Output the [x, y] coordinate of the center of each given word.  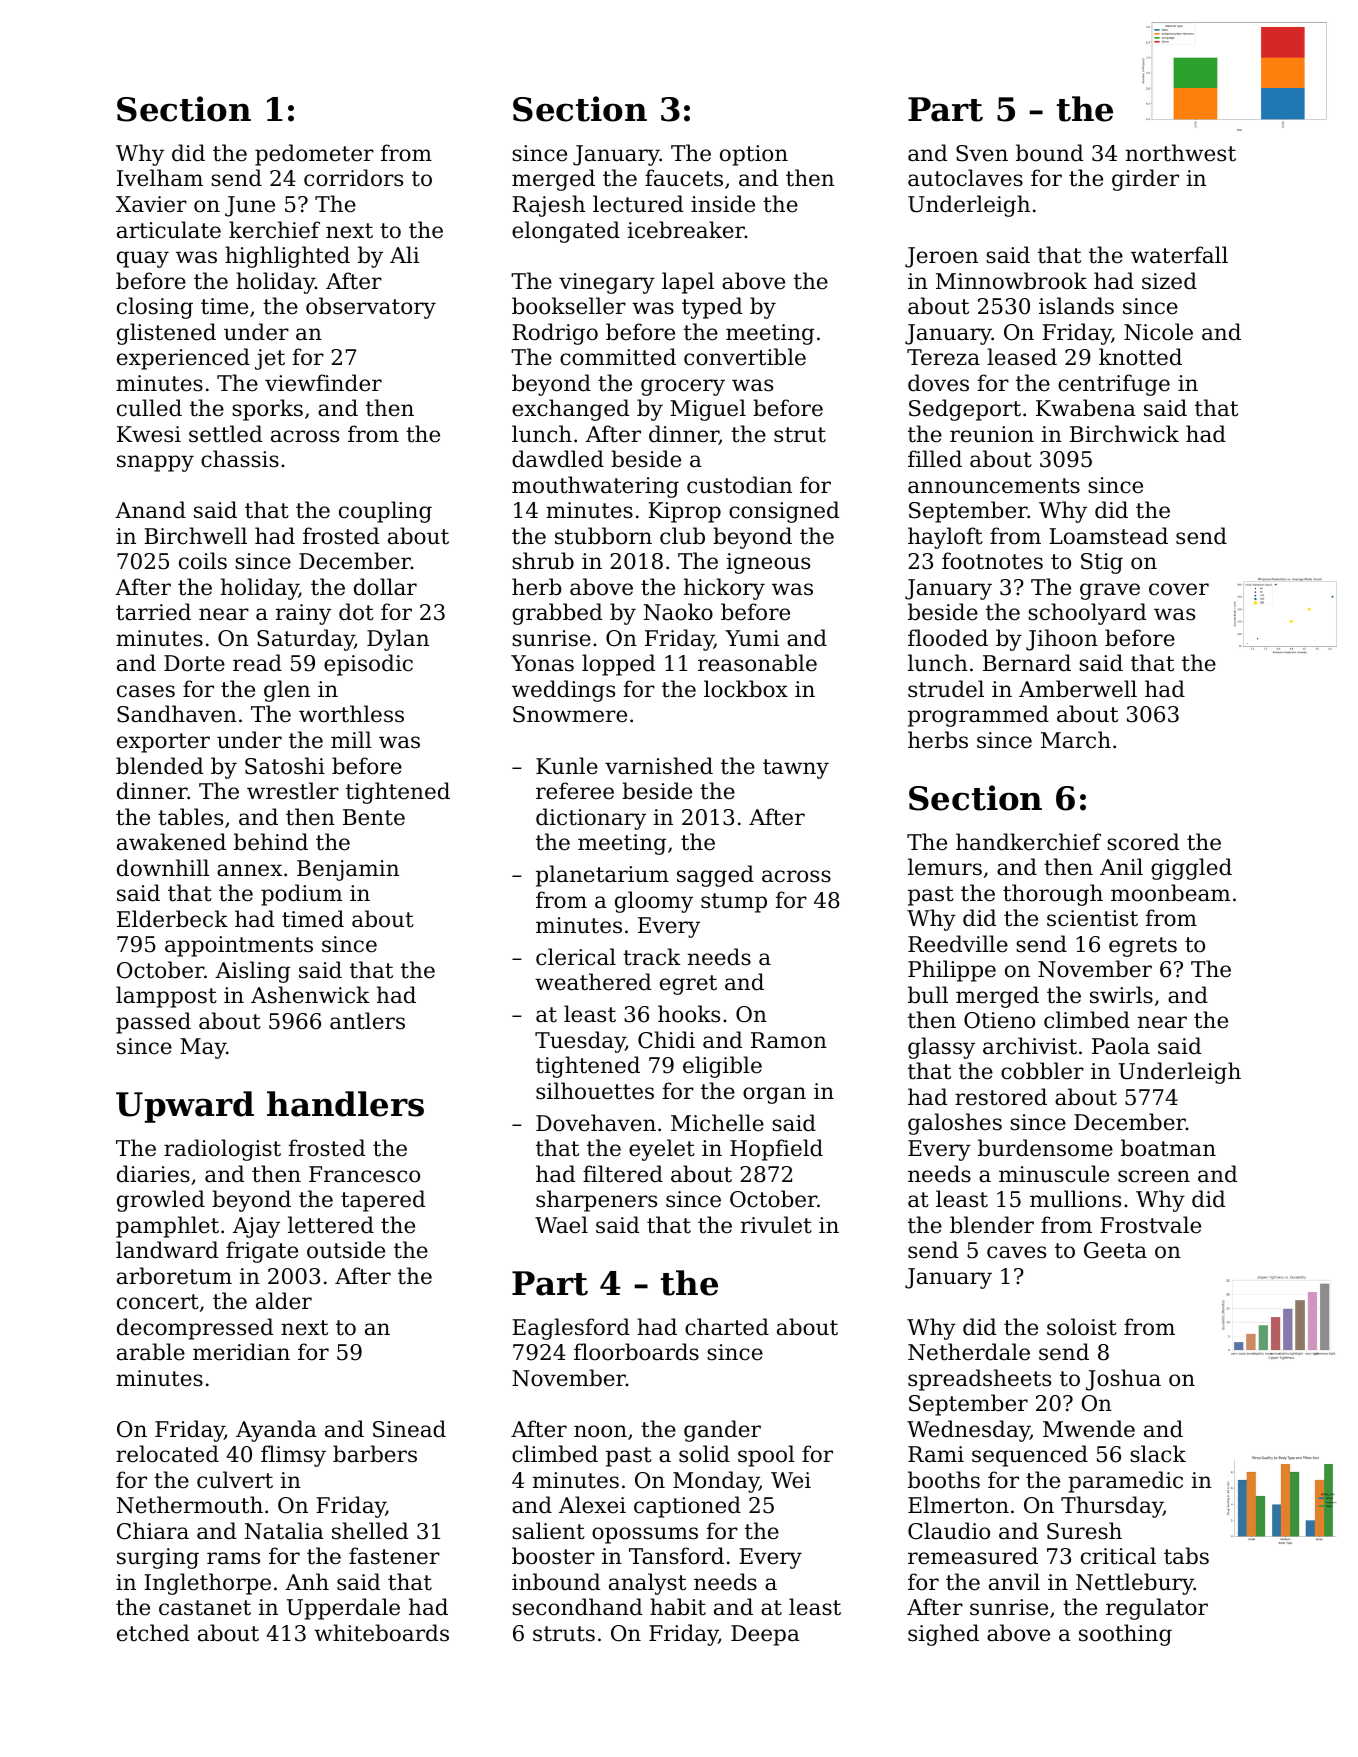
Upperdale [343, 1609]
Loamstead [1108, 536]
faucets [684, 178]
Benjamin [348, 870]
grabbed [557, 614]
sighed [943, 1635]
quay [143, 259]
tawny [796, 769]
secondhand [577, 1607]
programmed [978, 716]
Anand [150, 510]
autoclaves [965, 178]
